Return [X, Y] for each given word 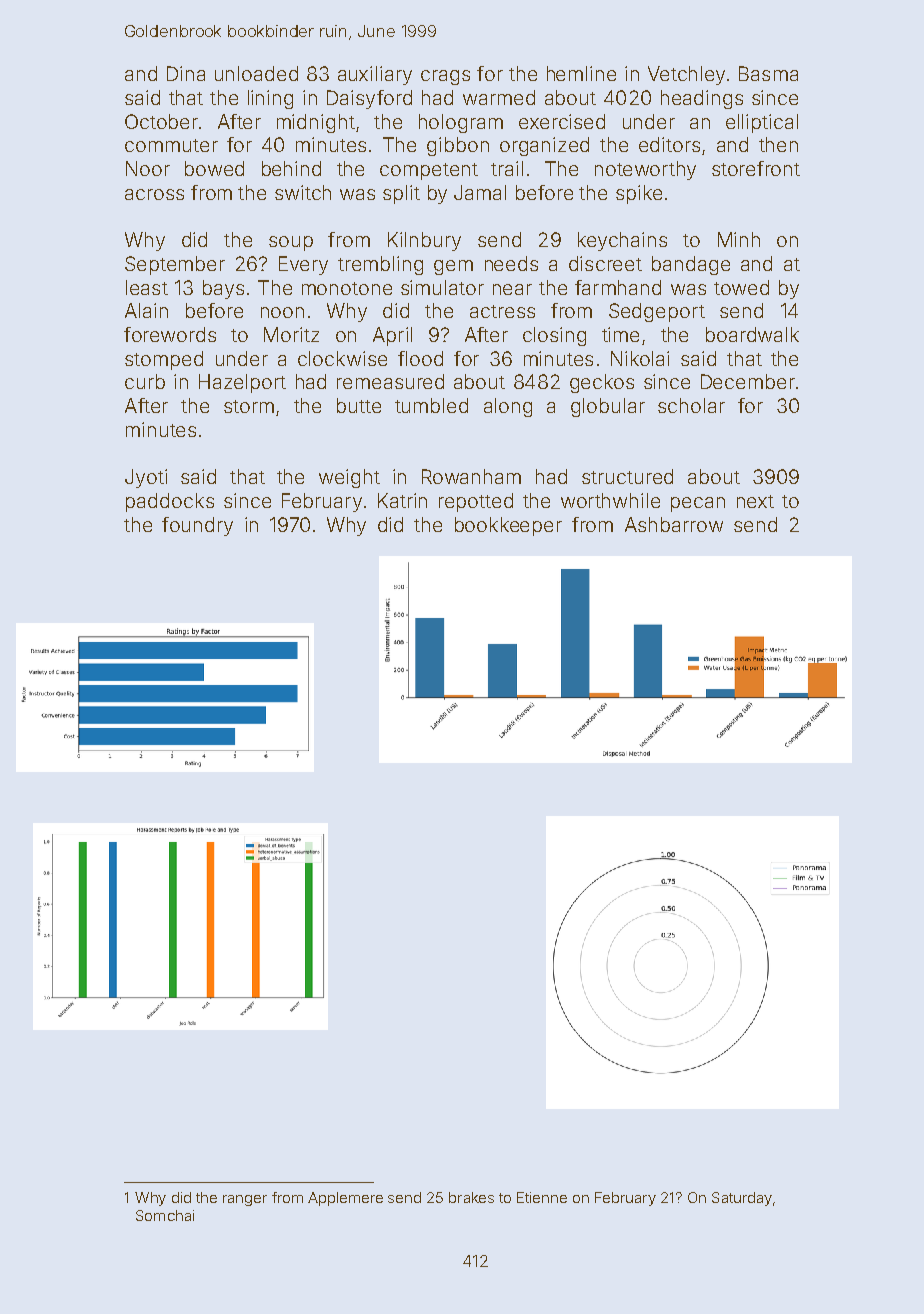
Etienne [542, 1197]
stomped [164, 360]
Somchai [165, 1215]
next [755, 501]
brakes [471, 1197]
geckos [602, 383]
